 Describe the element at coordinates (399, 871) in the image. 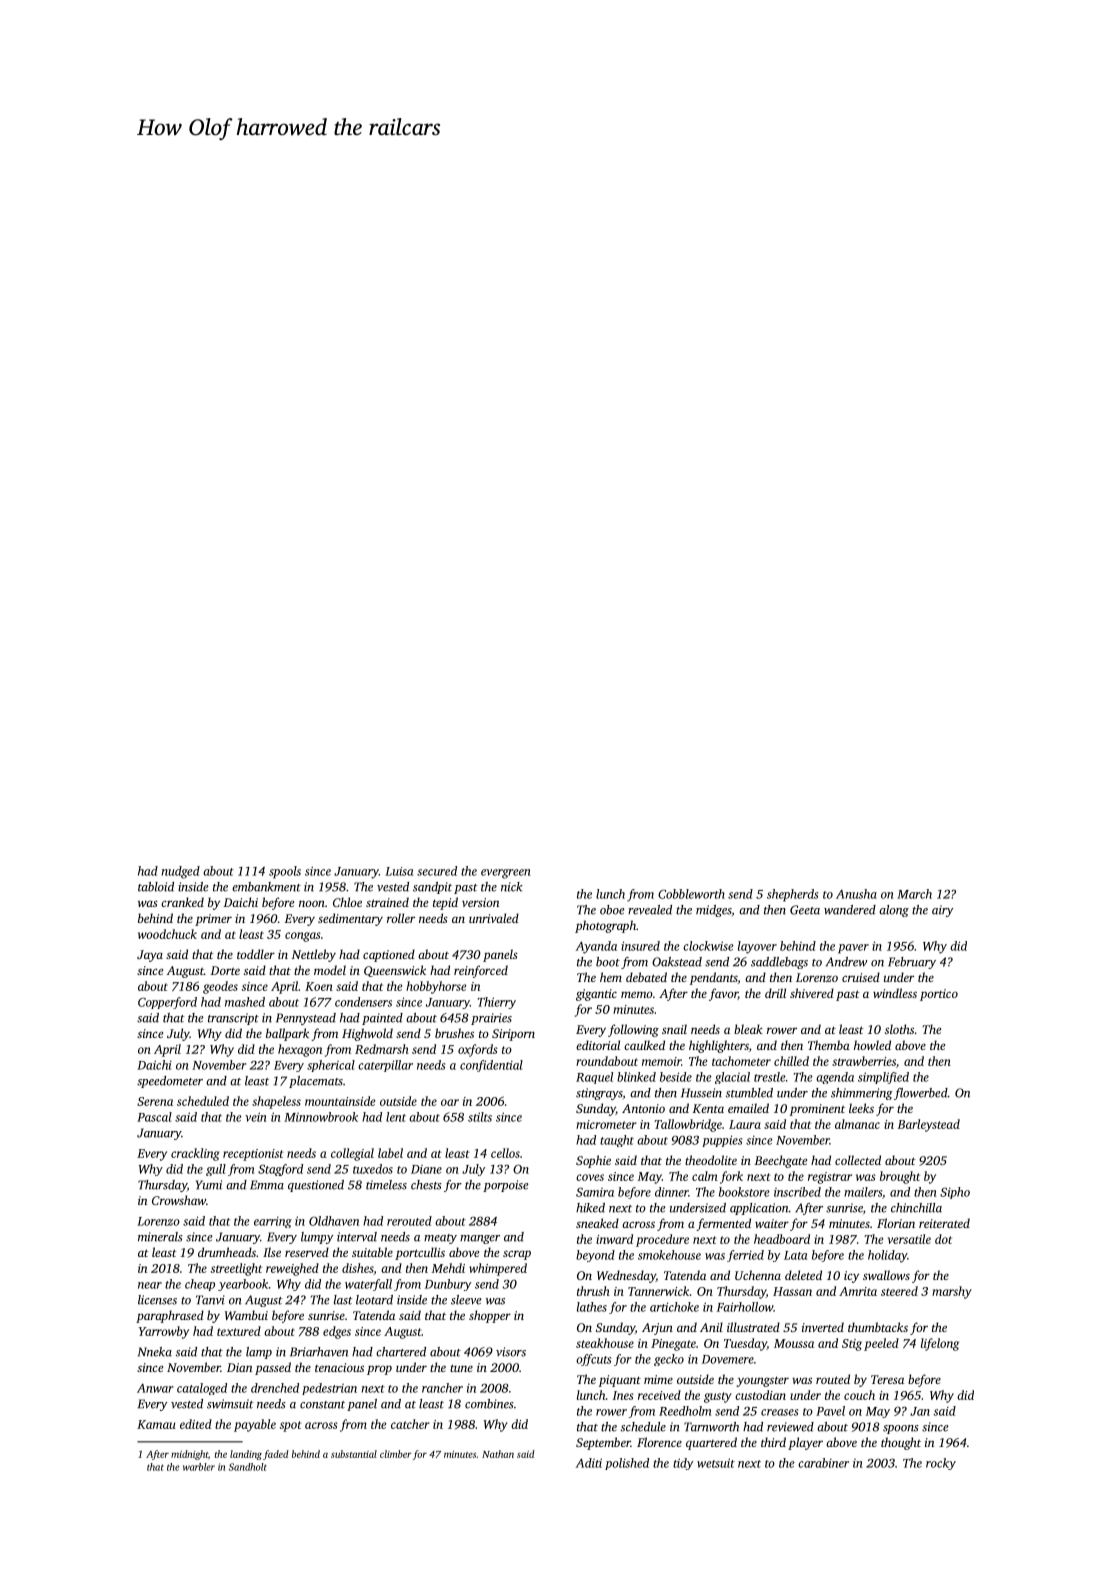

I see `Luisa` at that location.
